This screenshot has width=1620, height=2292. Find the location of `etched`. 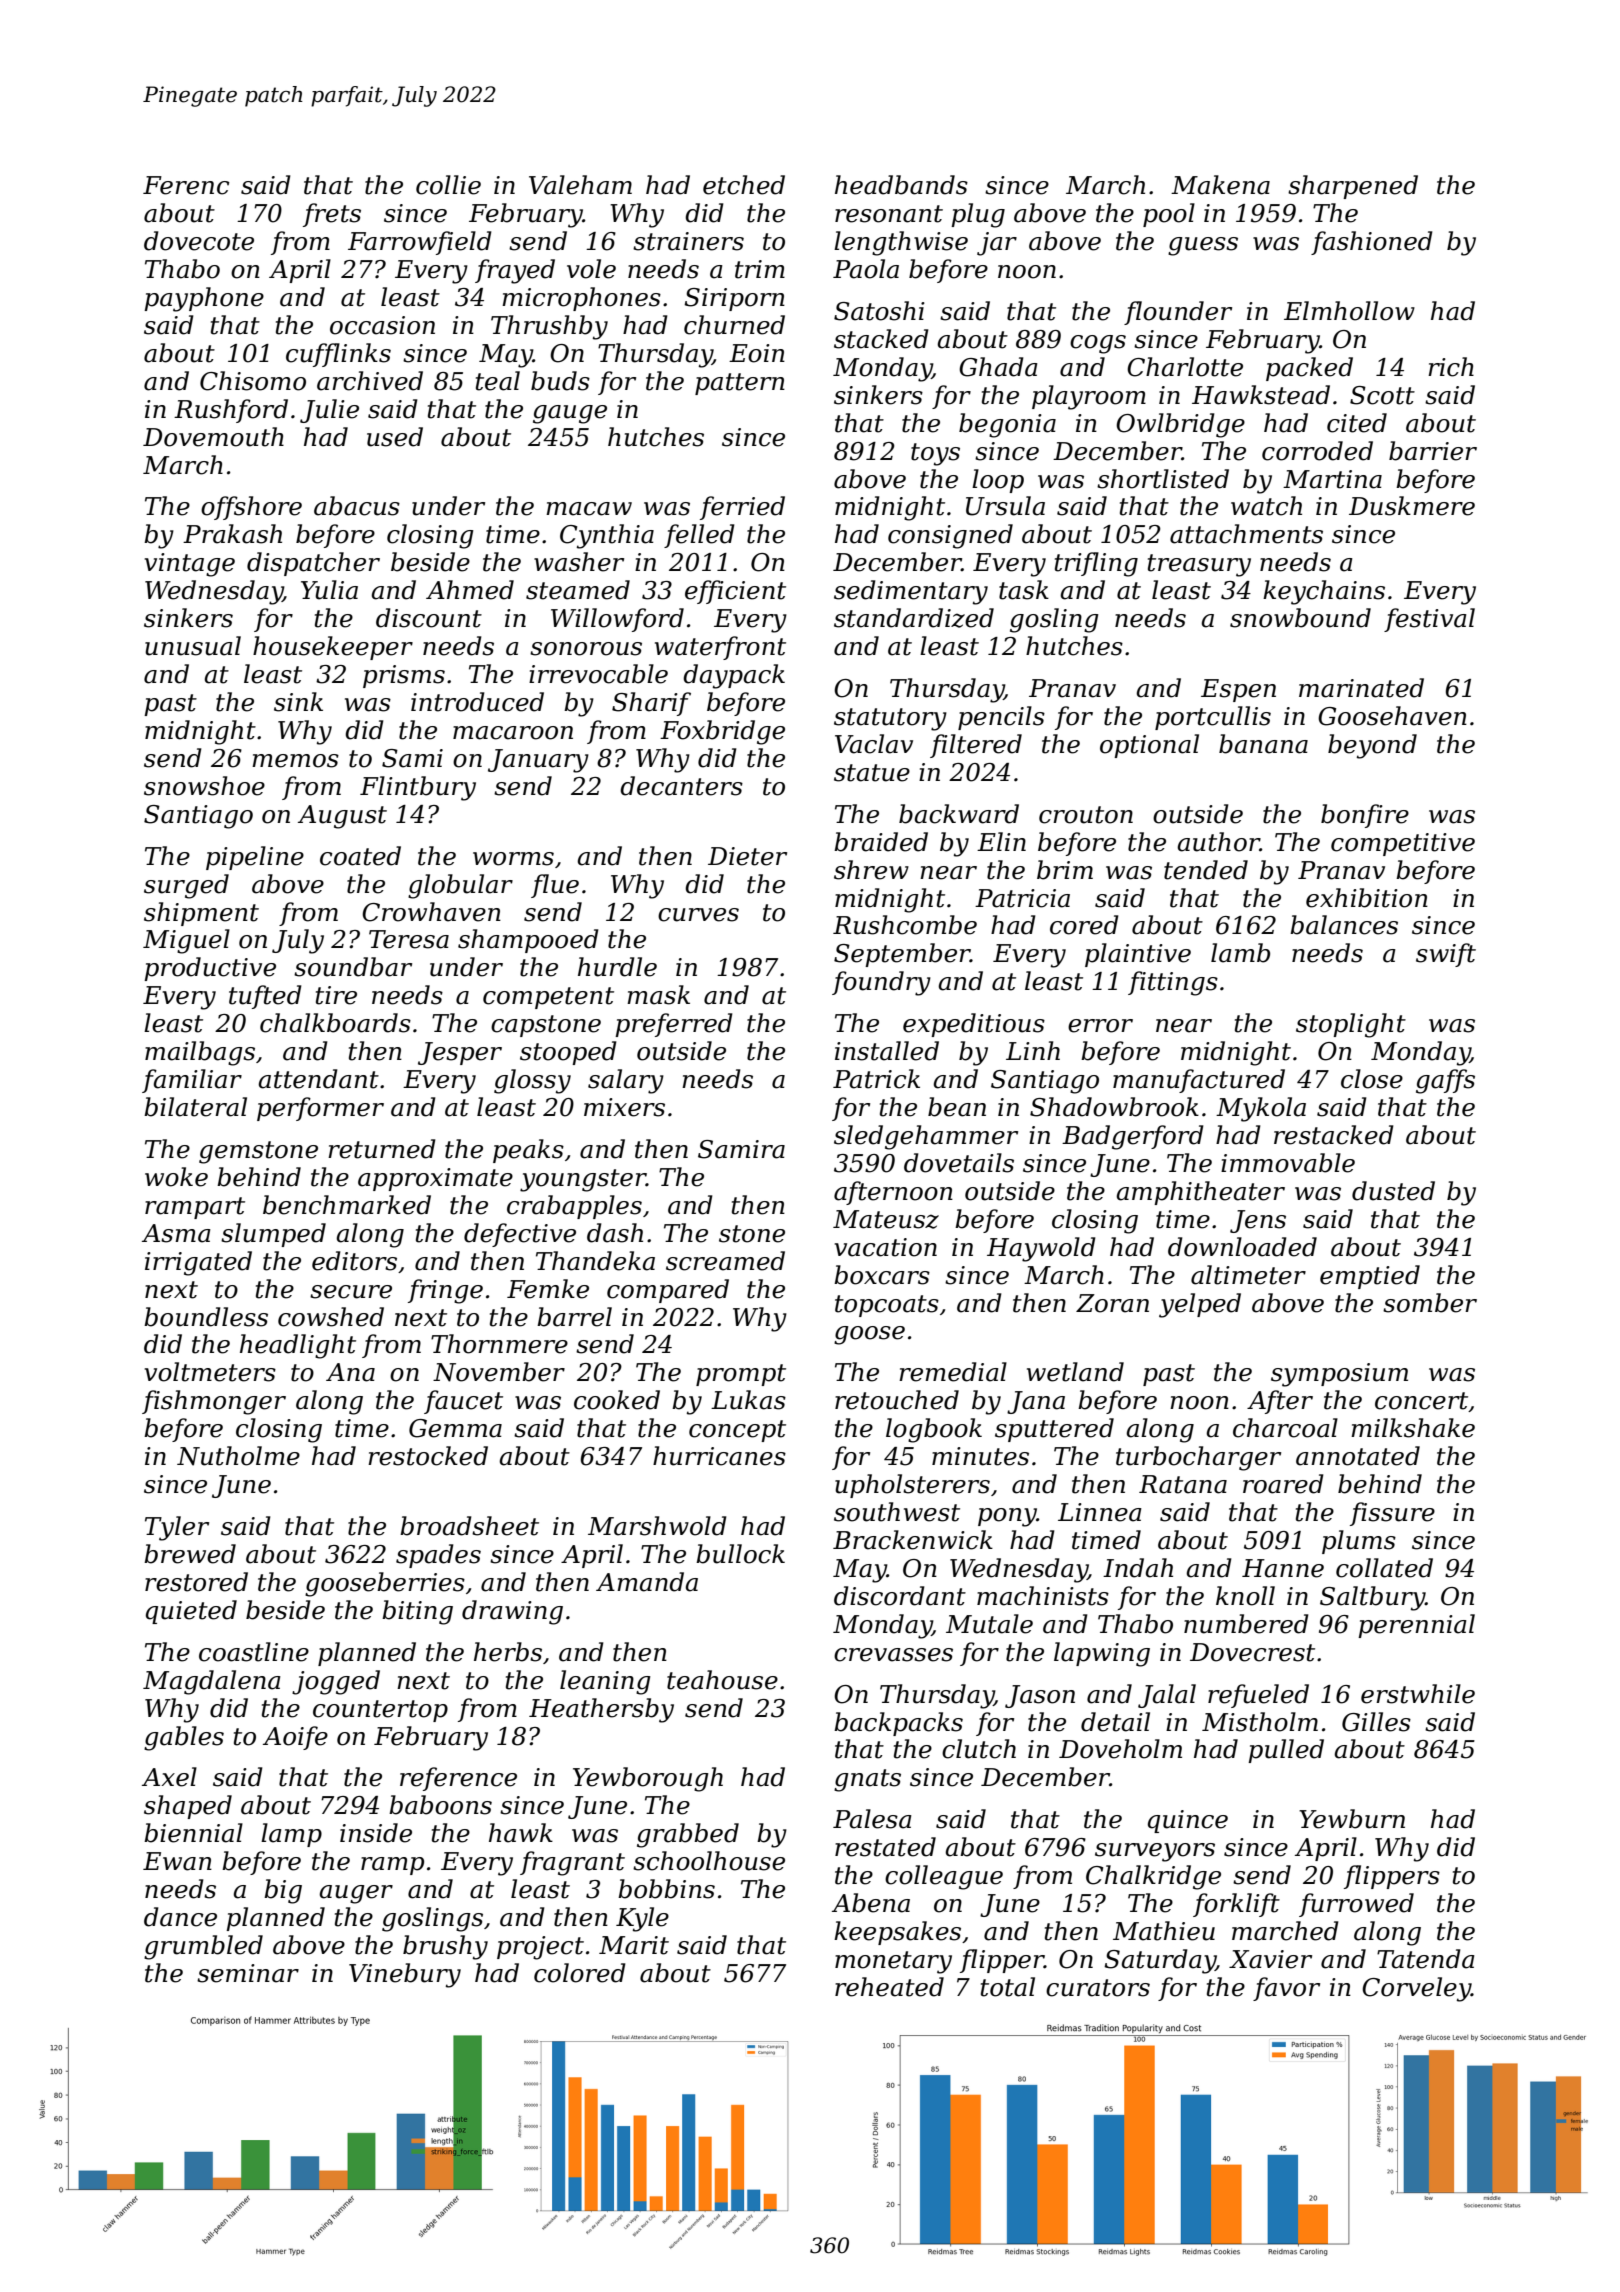

etched is located at coordinates (744, 185).
